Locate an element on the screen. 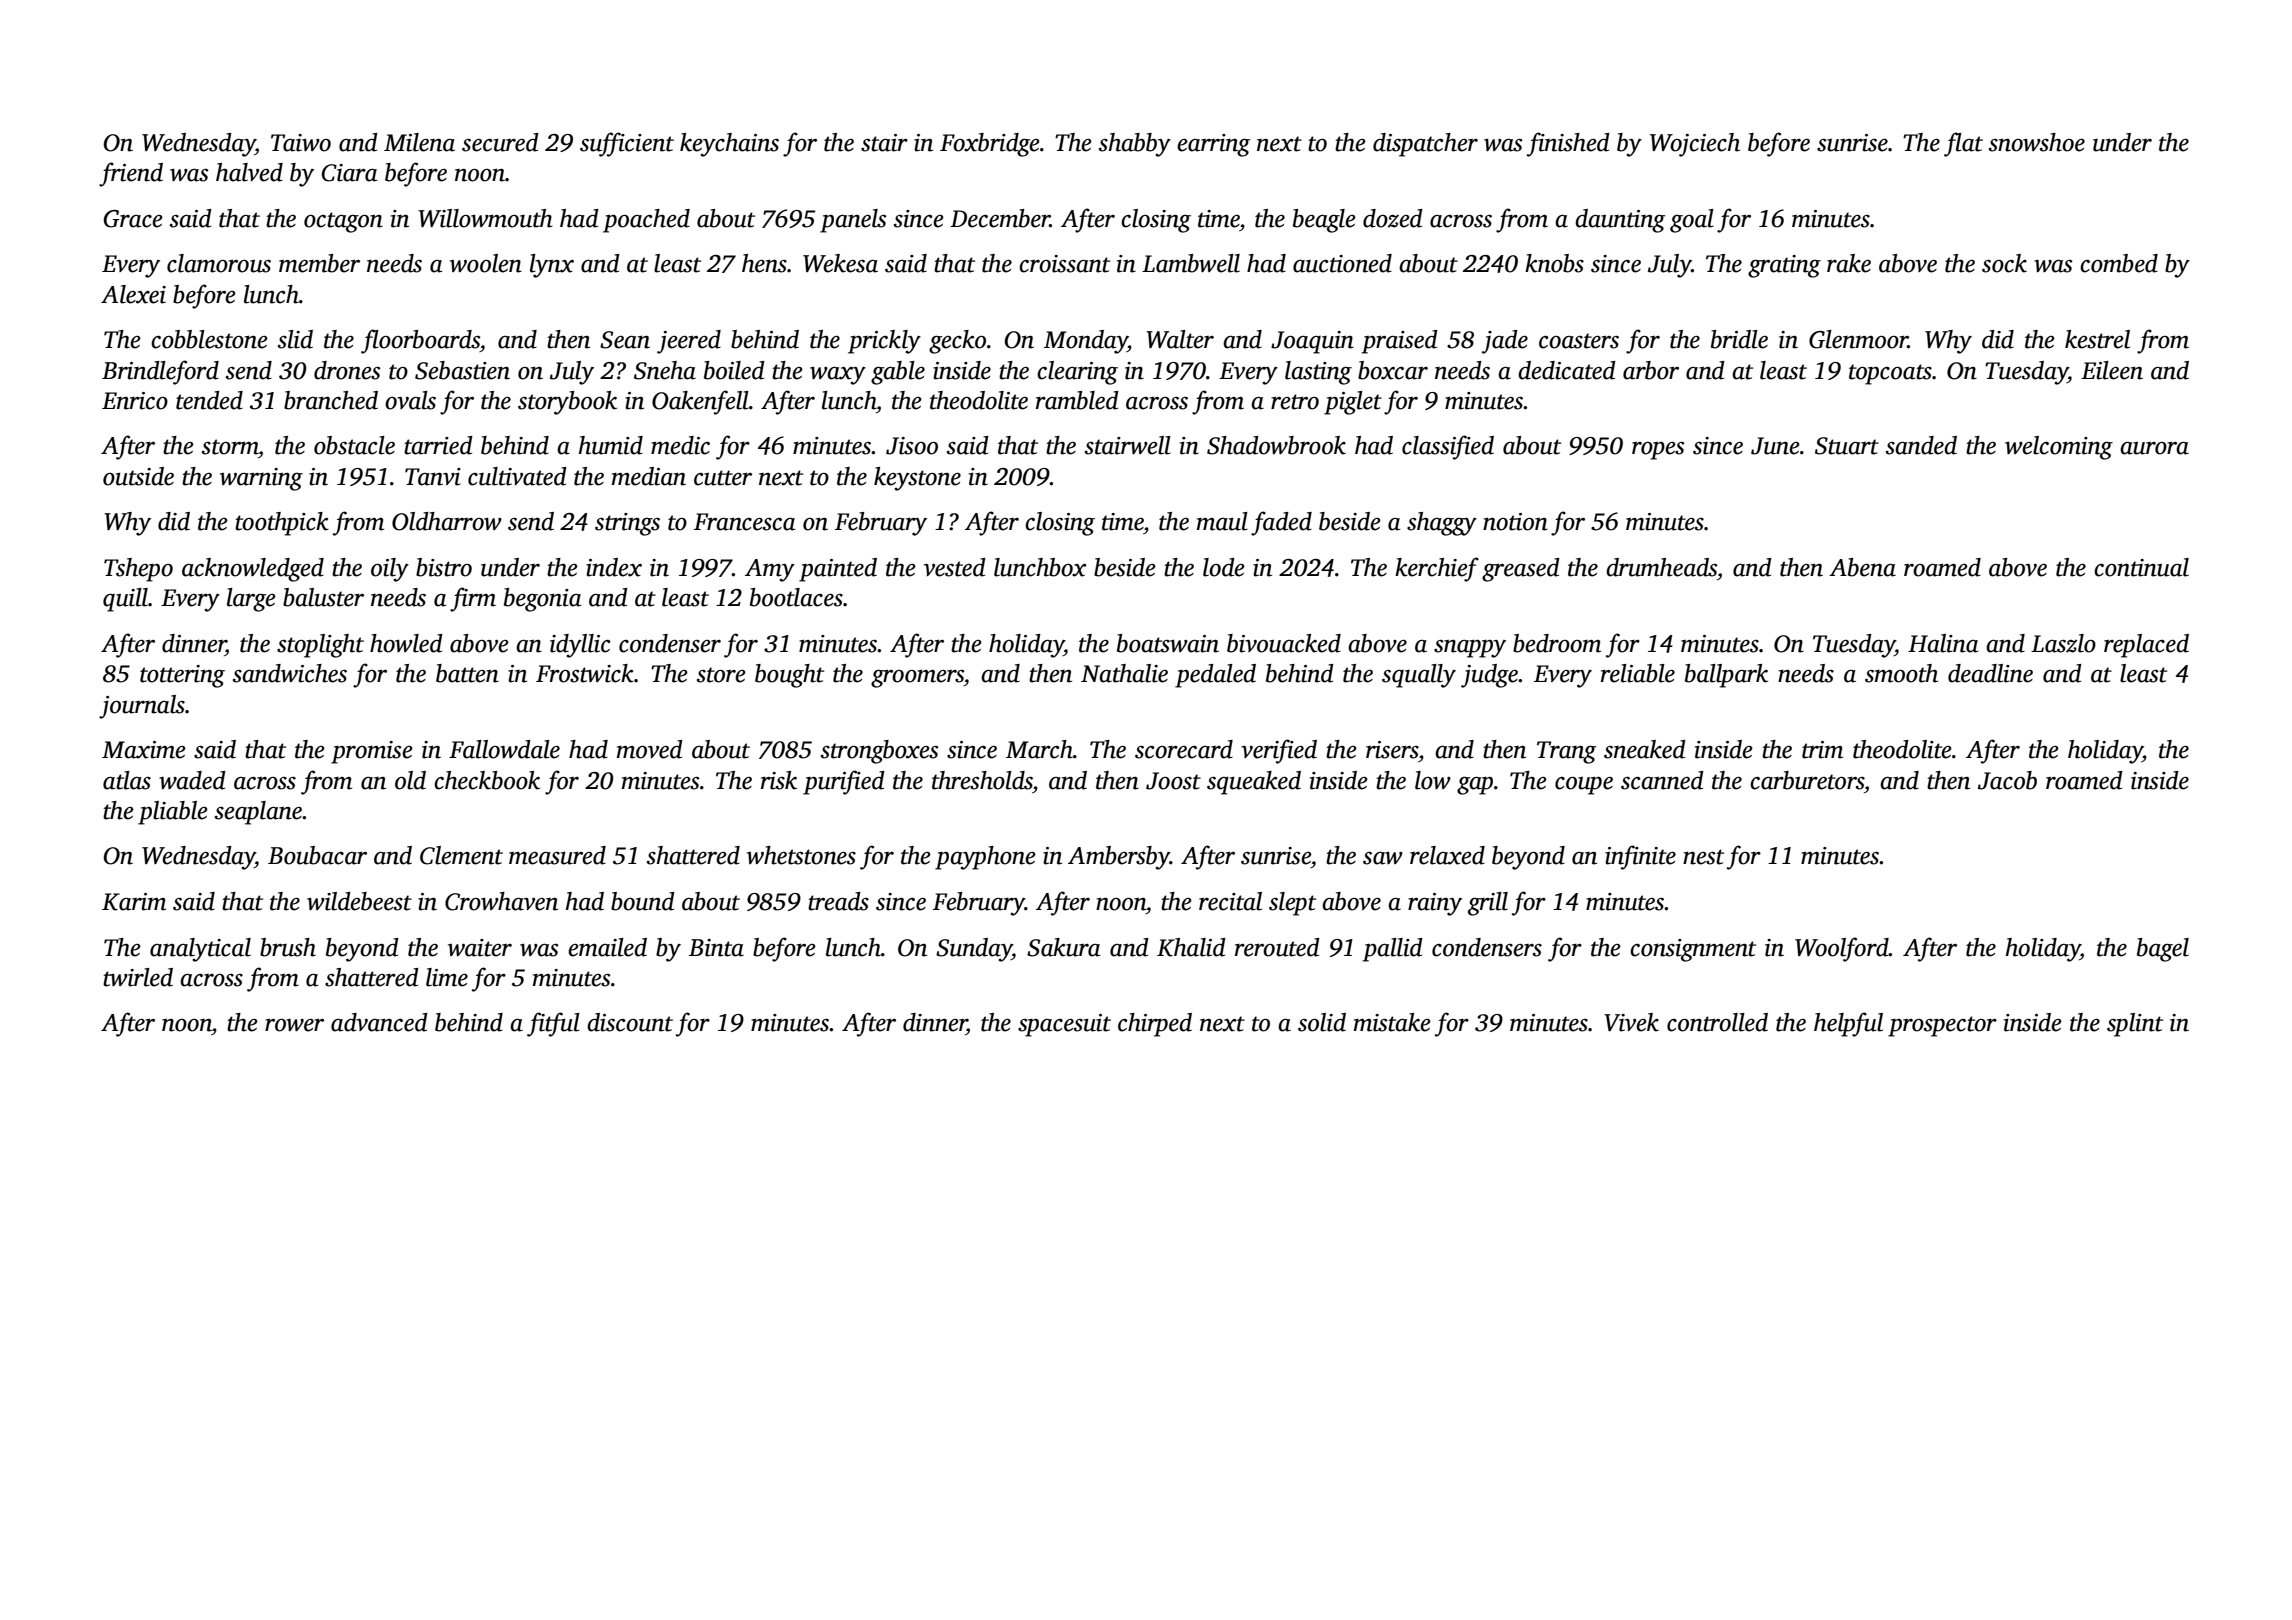 The height and width of the screenshot is (1620, 2292). Grace is located at coordinates (133, 219).
